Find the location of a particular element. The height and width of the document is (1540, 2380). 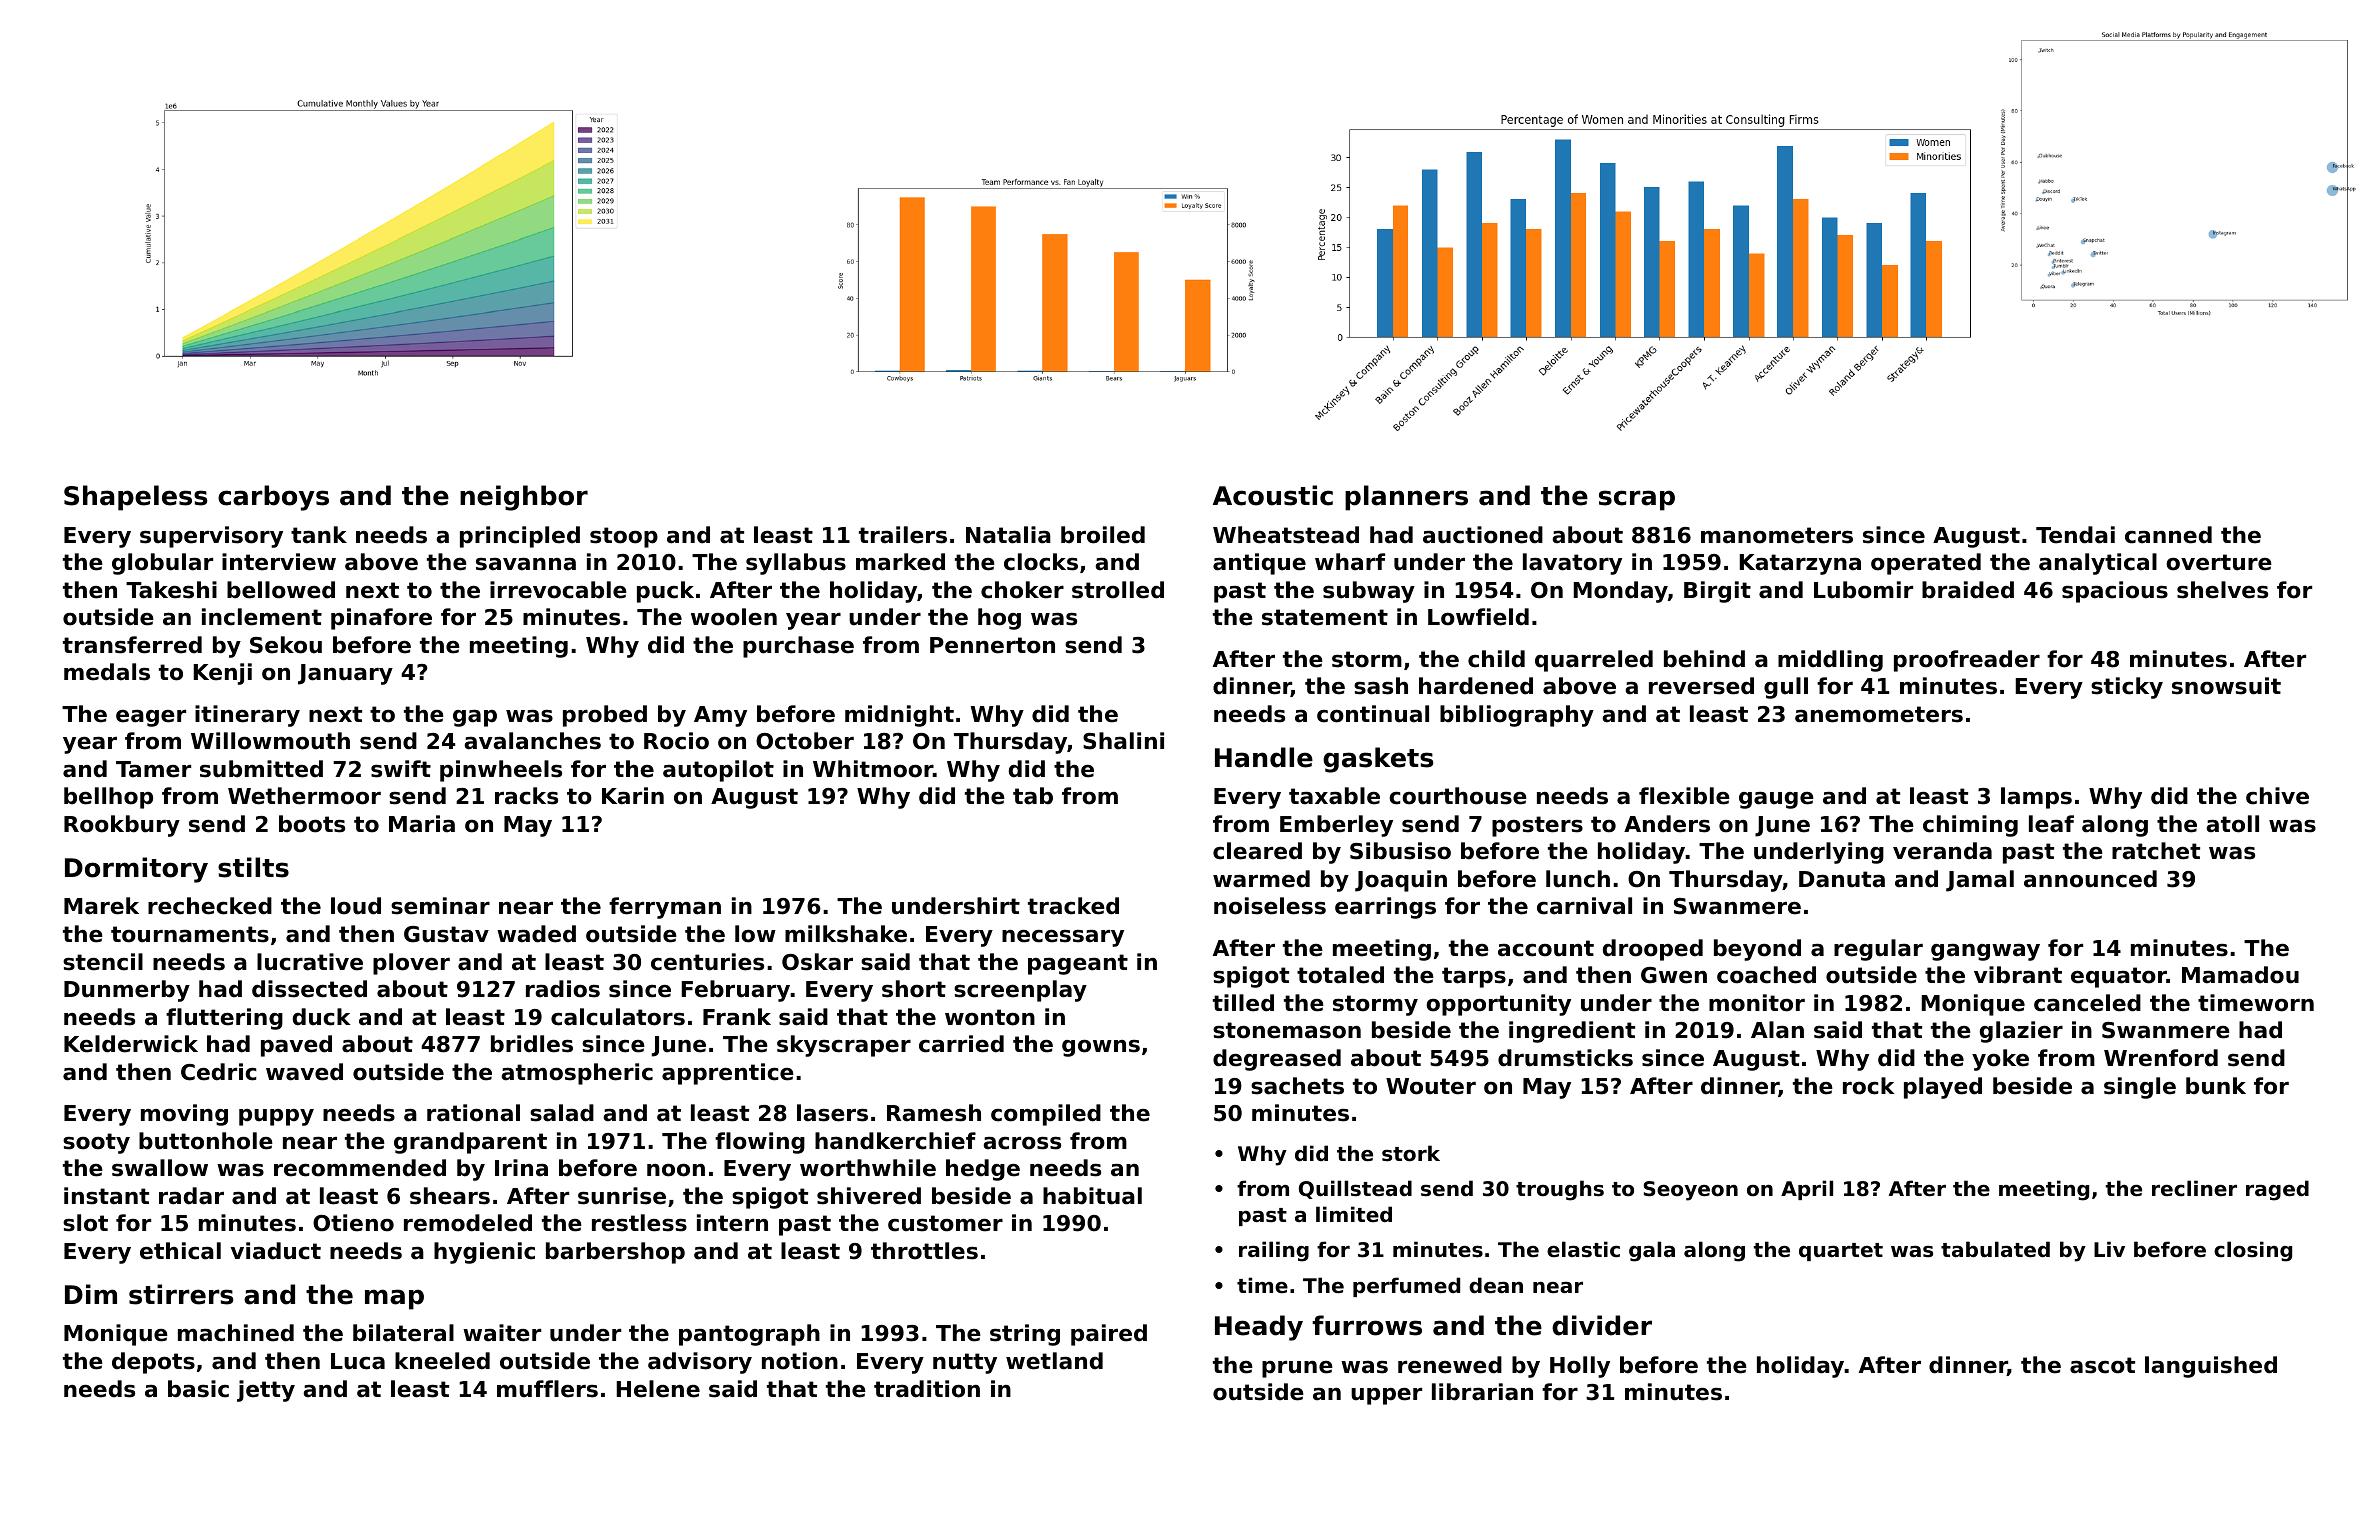

basic is located at coordinates (198, 1389).
